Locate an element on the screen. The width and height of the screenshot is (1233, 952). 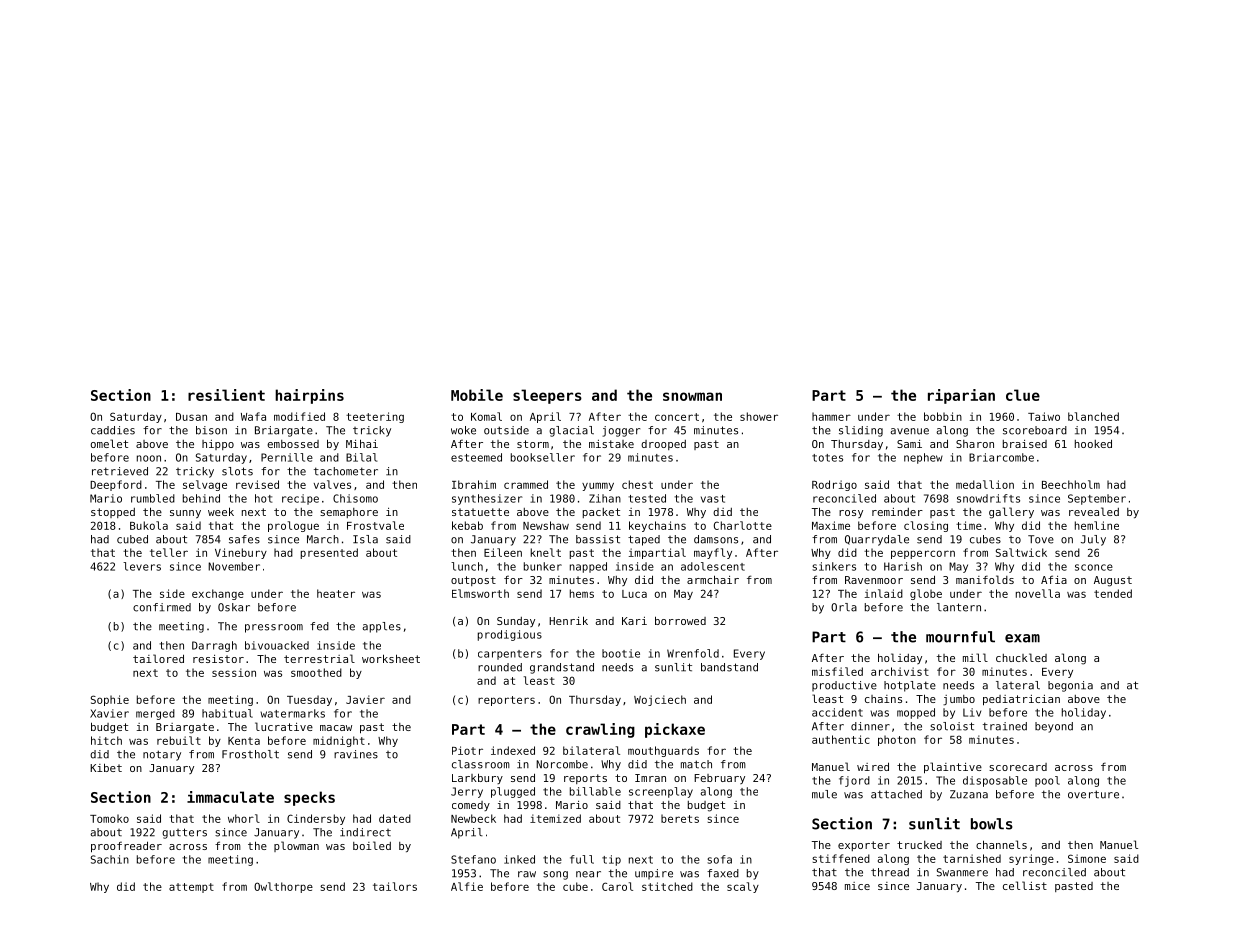
vast is located at coordinates (713, 499).
